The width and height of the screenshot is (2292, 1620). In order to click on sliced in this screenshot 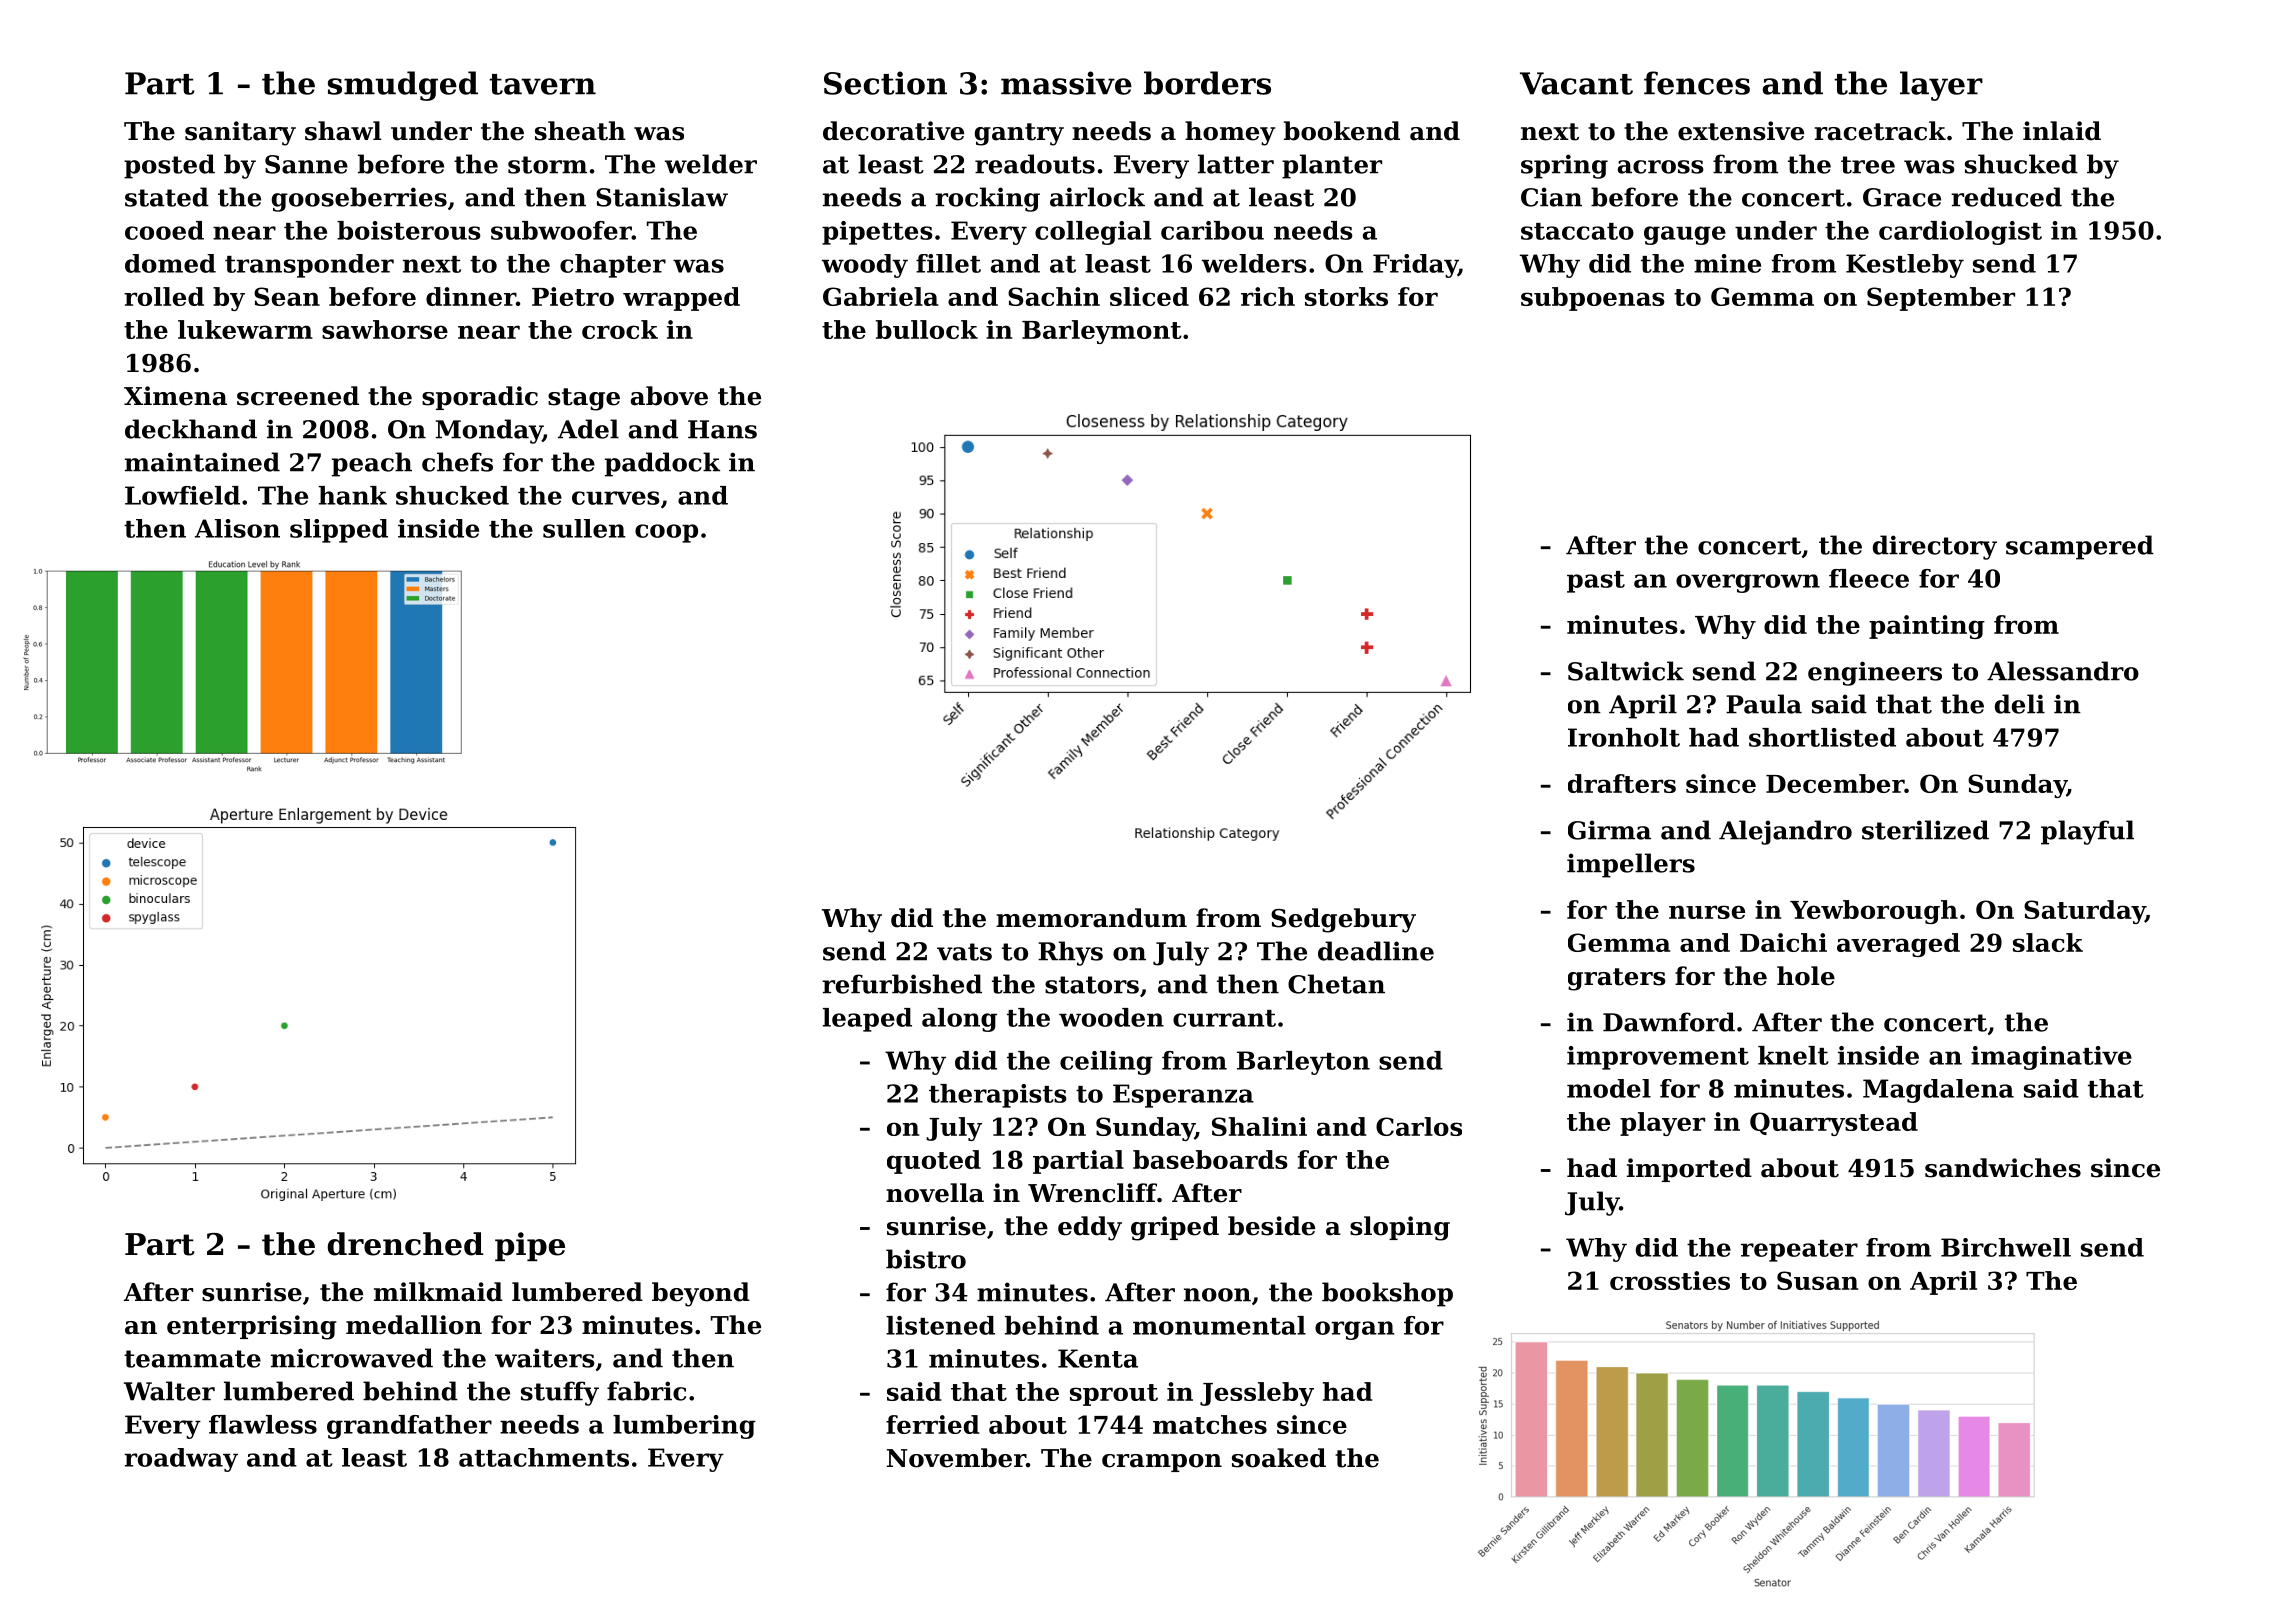, I will do `click(1149, 296)`.
